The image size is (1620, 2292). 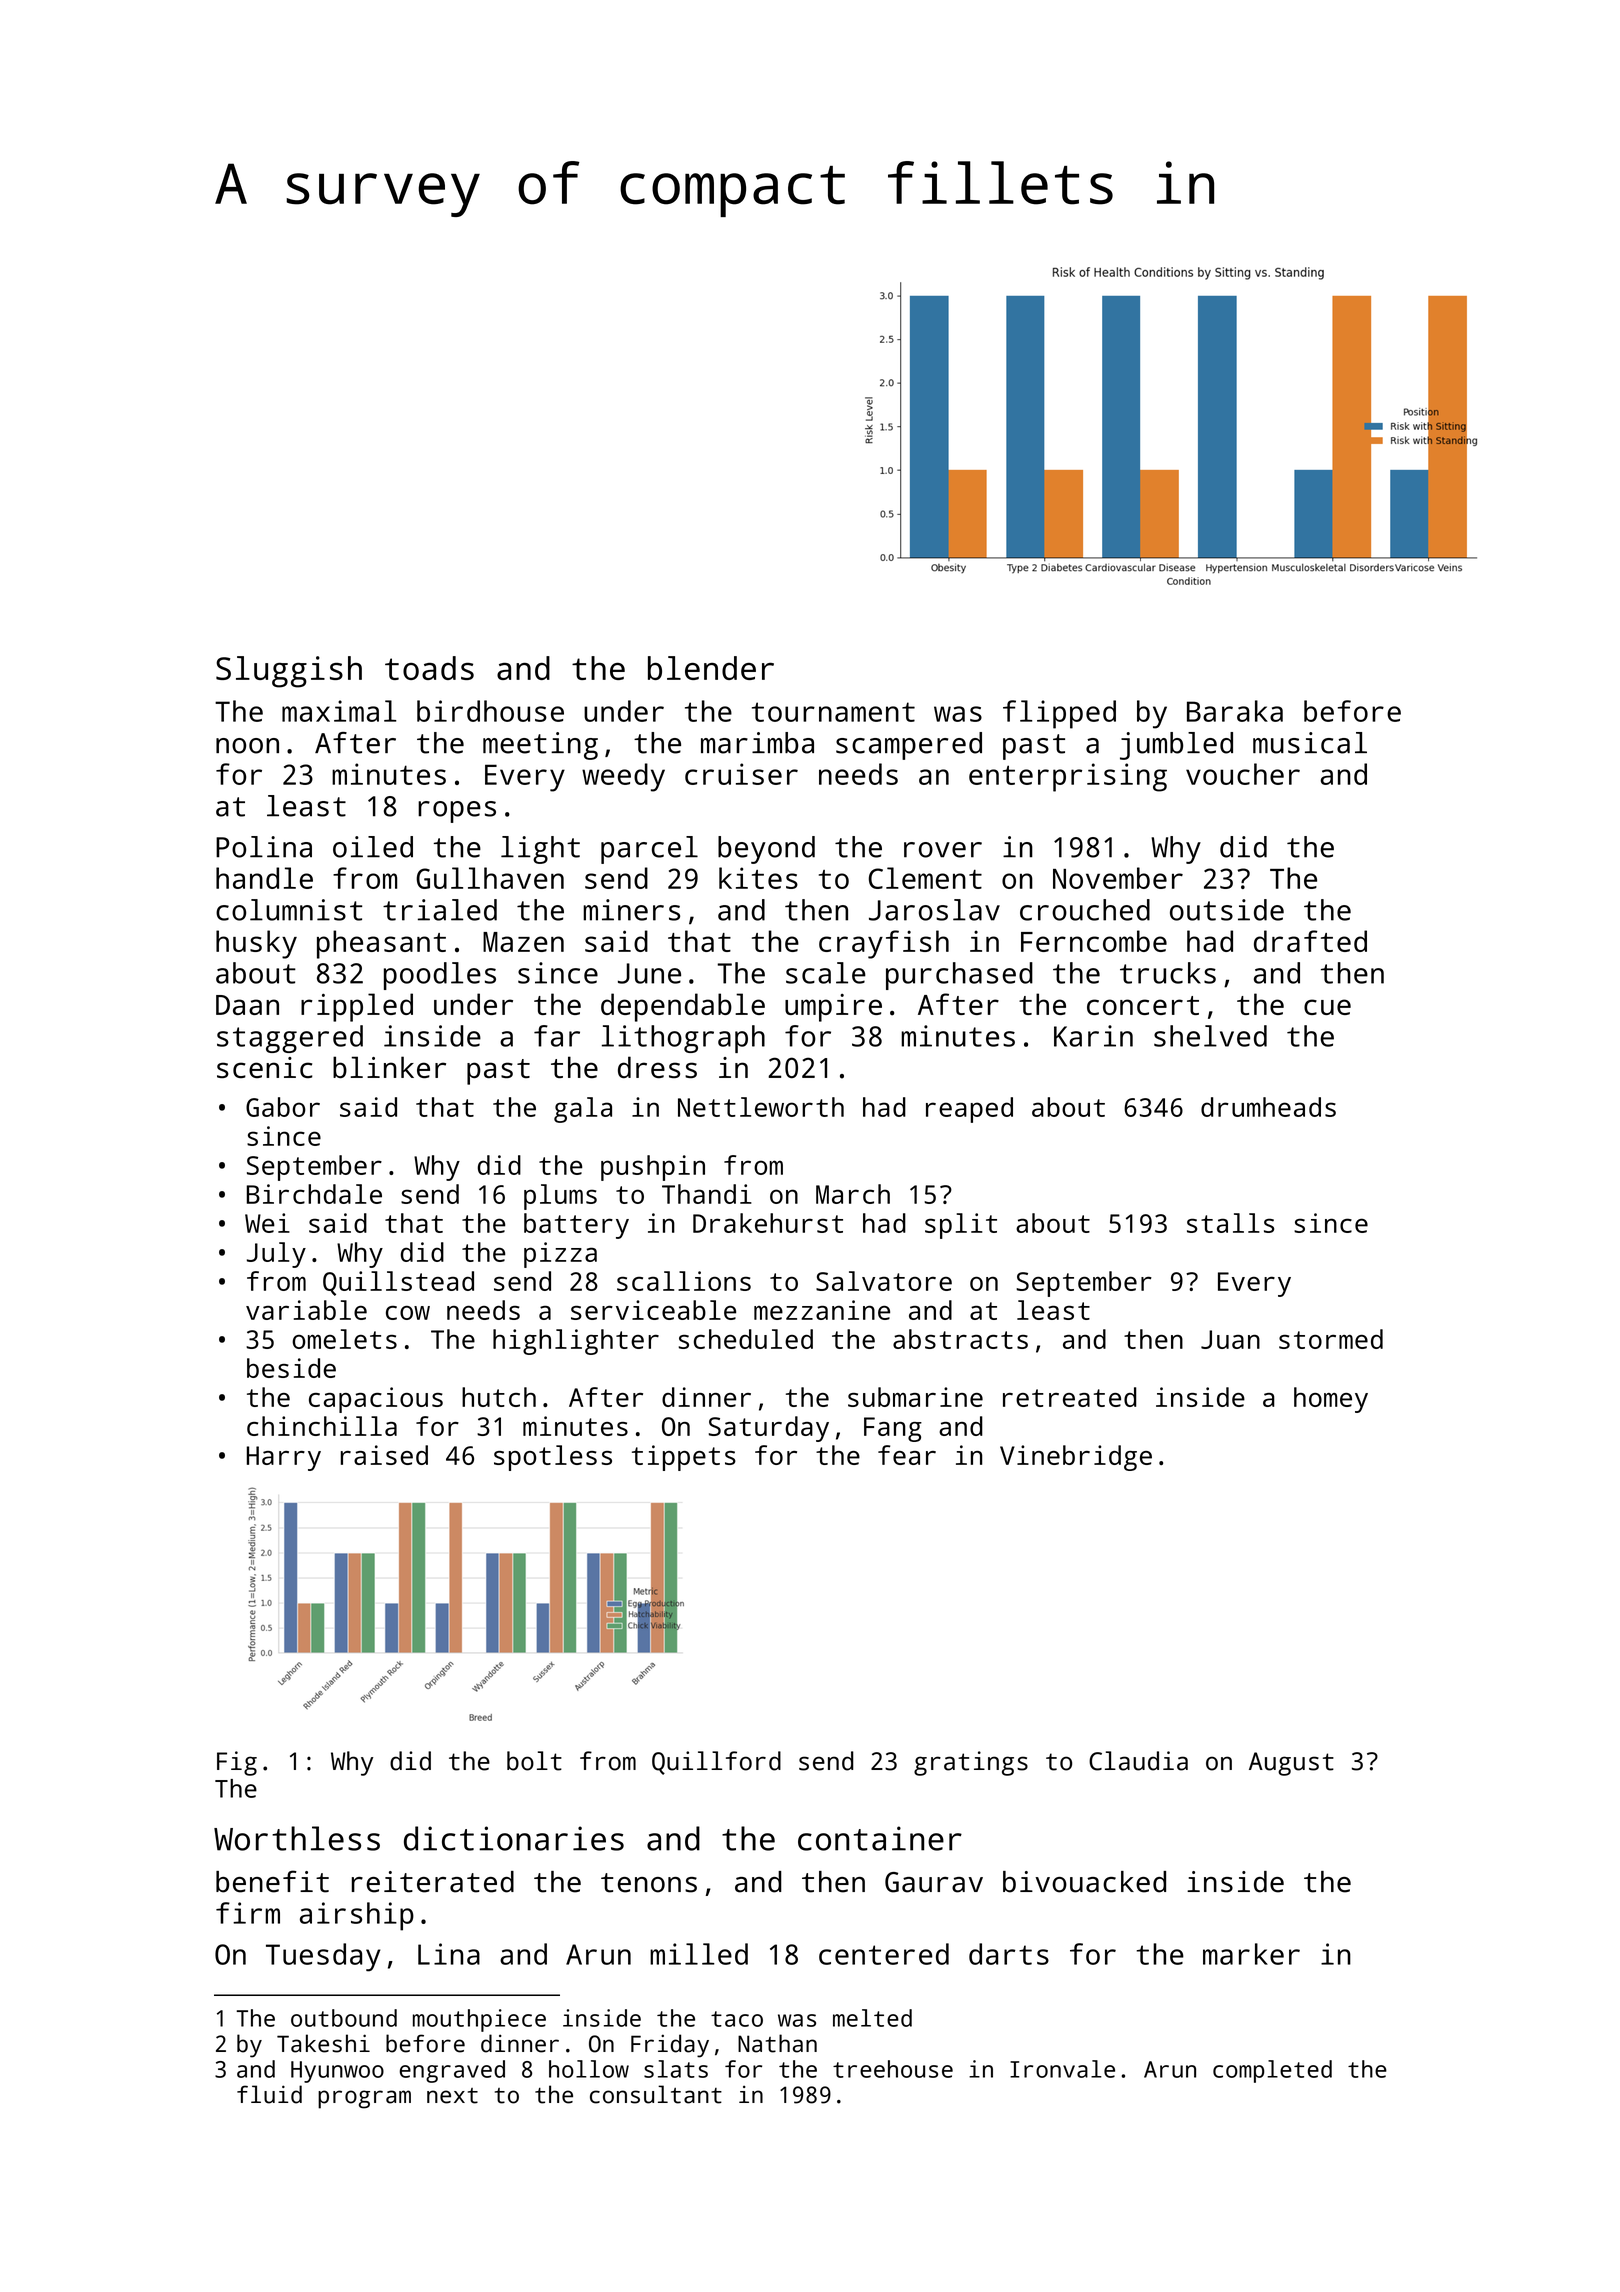 I want to click on beyond, so click(x=766, y=850).
